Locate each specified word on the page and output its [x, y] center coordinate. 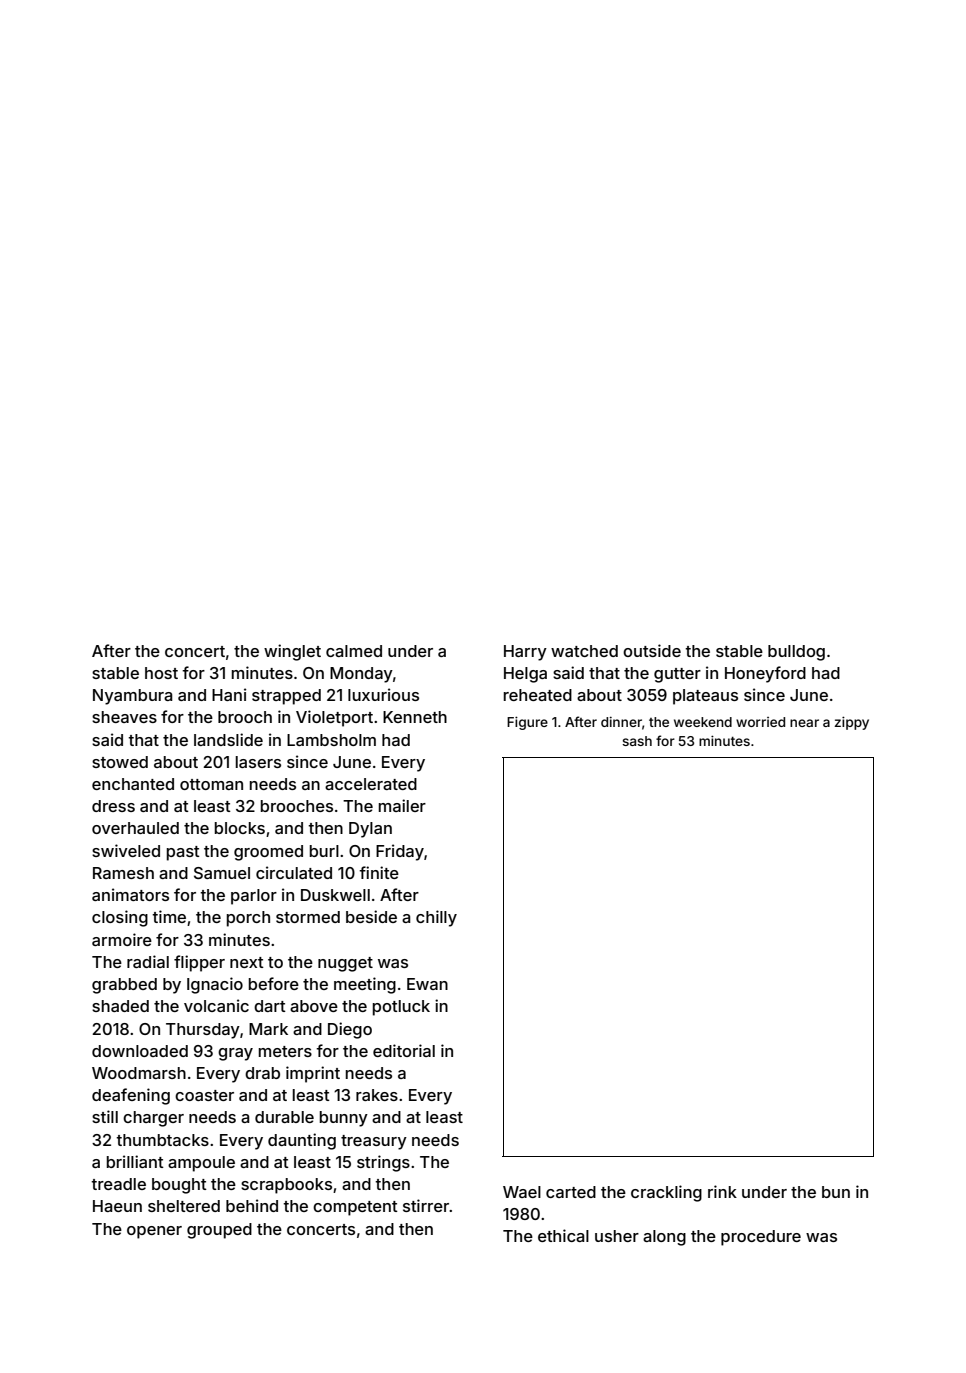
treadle [118, 1184]
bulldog [796, 653]
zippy [851, 723]
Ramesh [123, 873]
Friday [400, 852]
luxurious [383, 694]
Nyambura [132, 697]
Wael [522, 1192]
